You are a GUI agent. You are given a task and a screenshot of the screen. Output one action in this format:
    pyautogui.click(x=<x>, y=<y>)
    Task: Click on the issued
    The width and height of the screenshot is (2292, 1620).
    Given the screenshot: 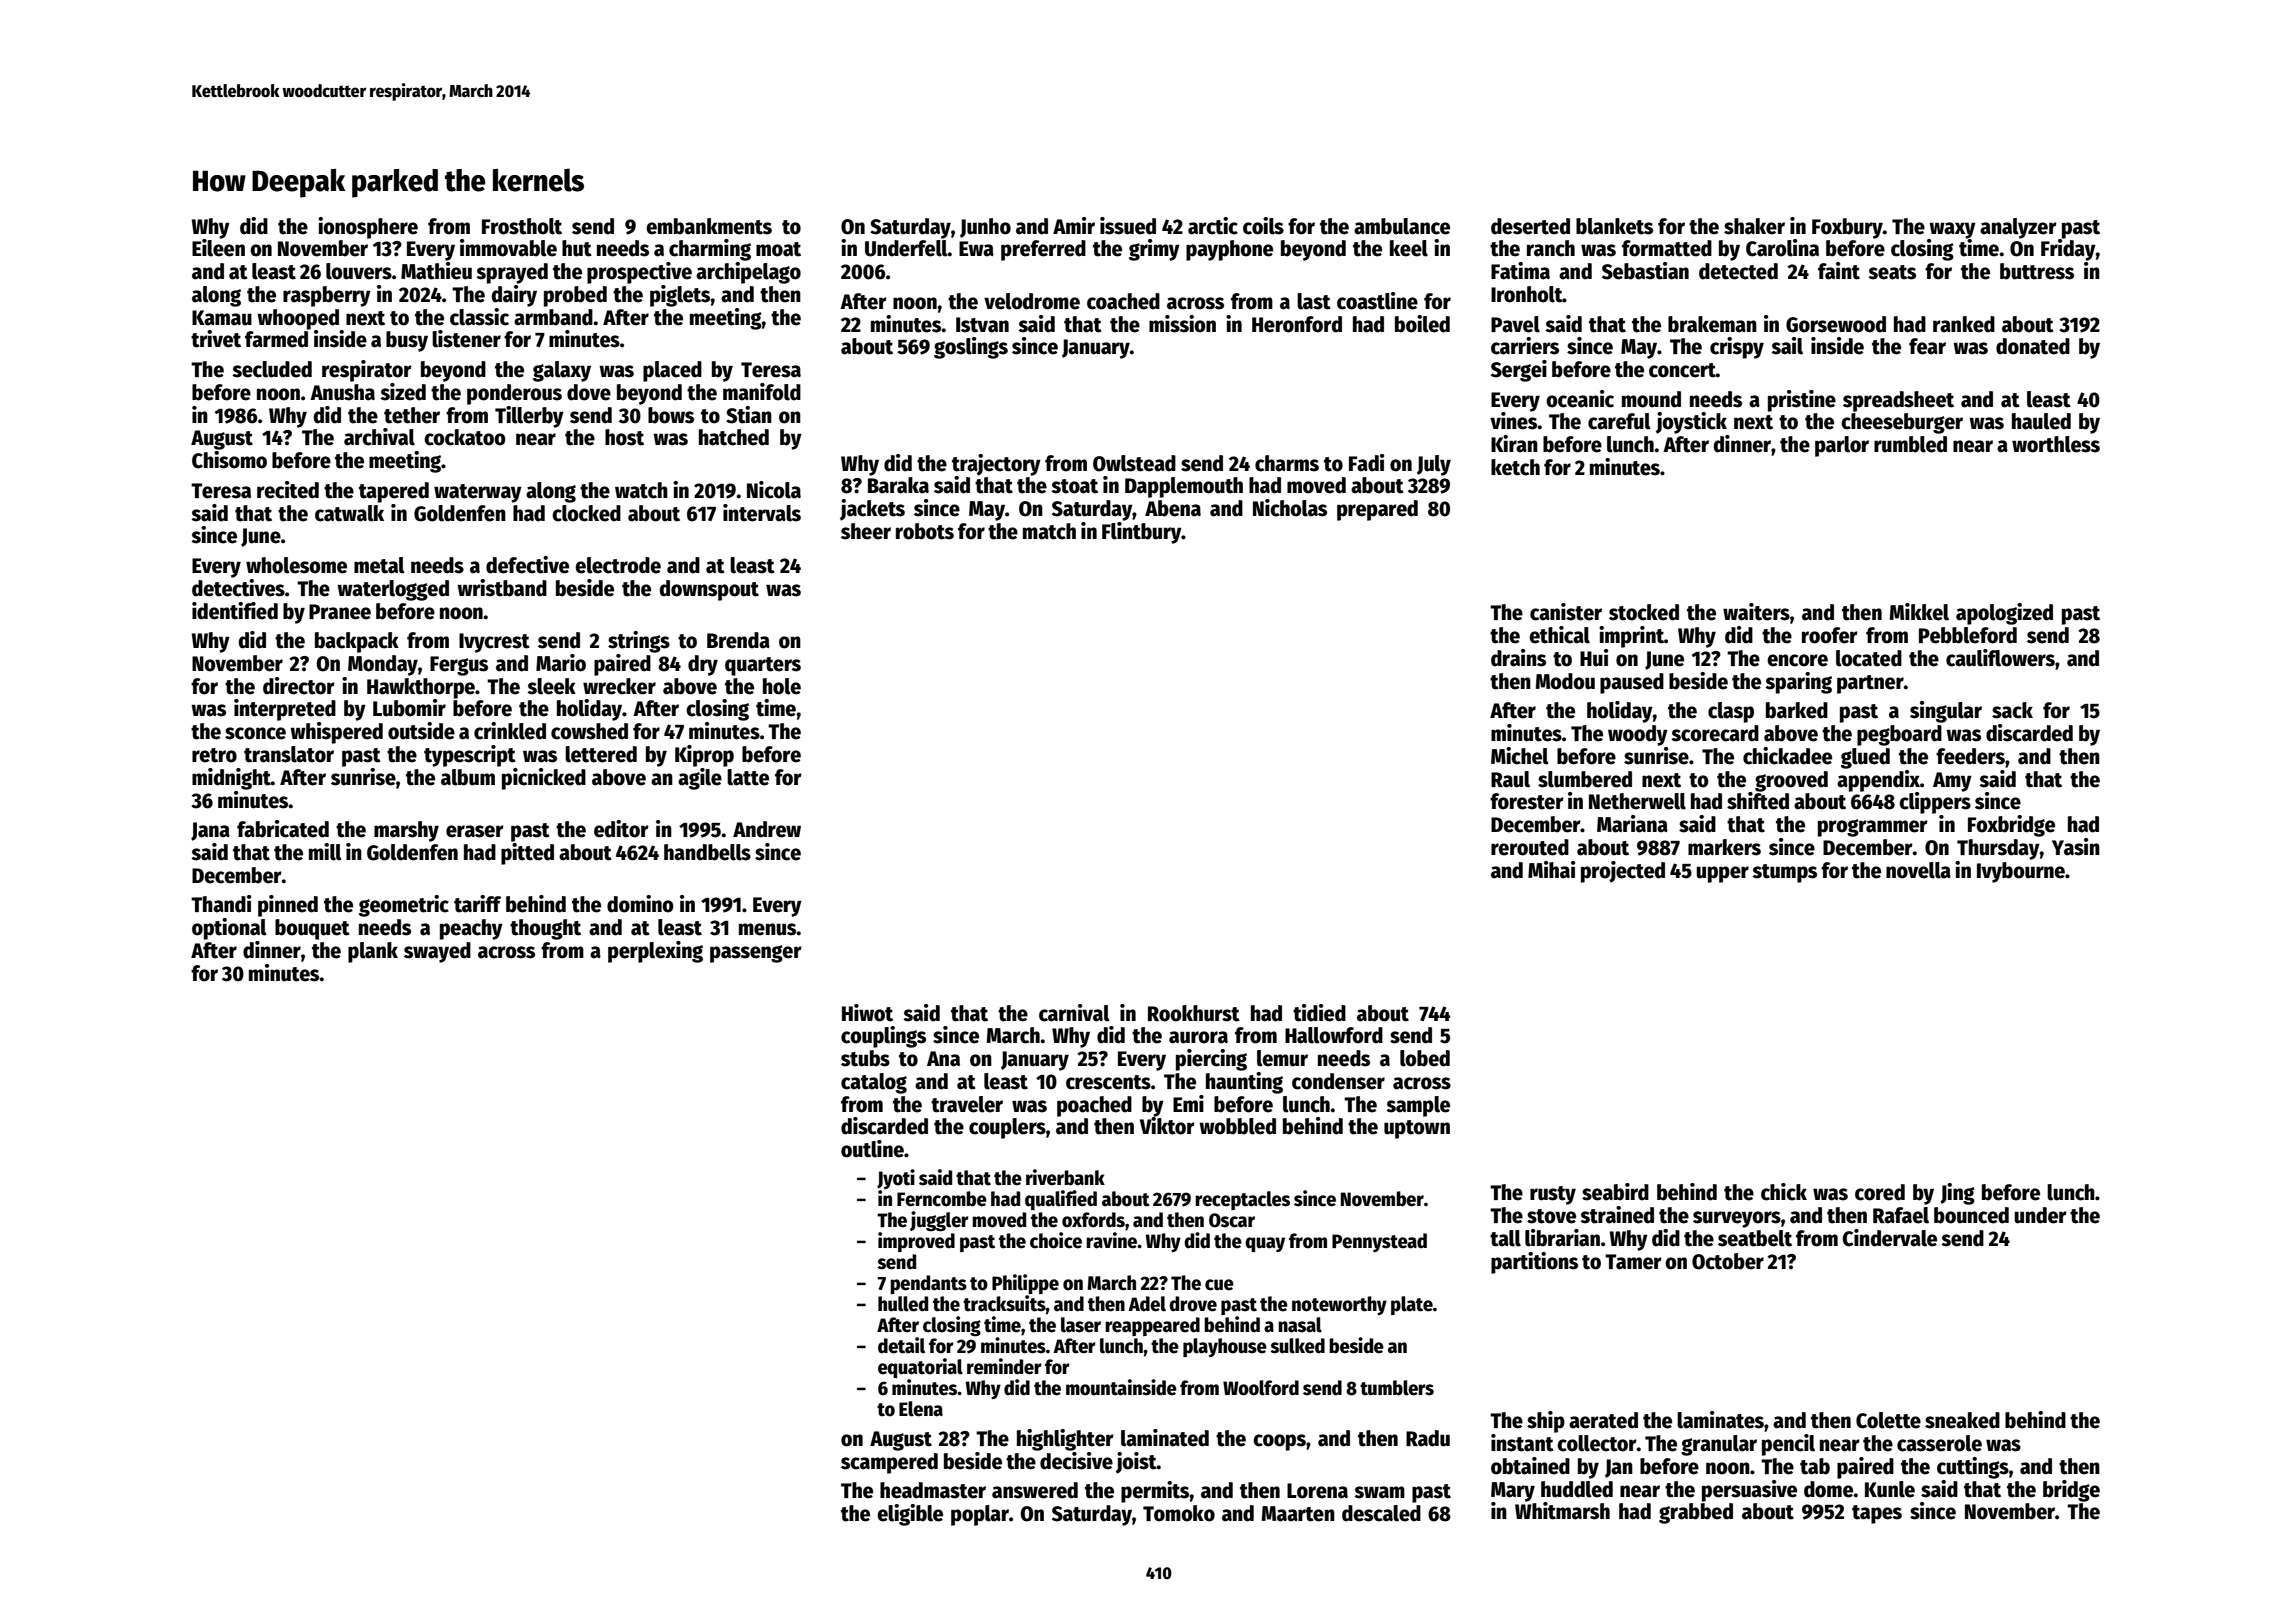 What is the action you would take?
    pyautogui.click(x=1128, y=226)
